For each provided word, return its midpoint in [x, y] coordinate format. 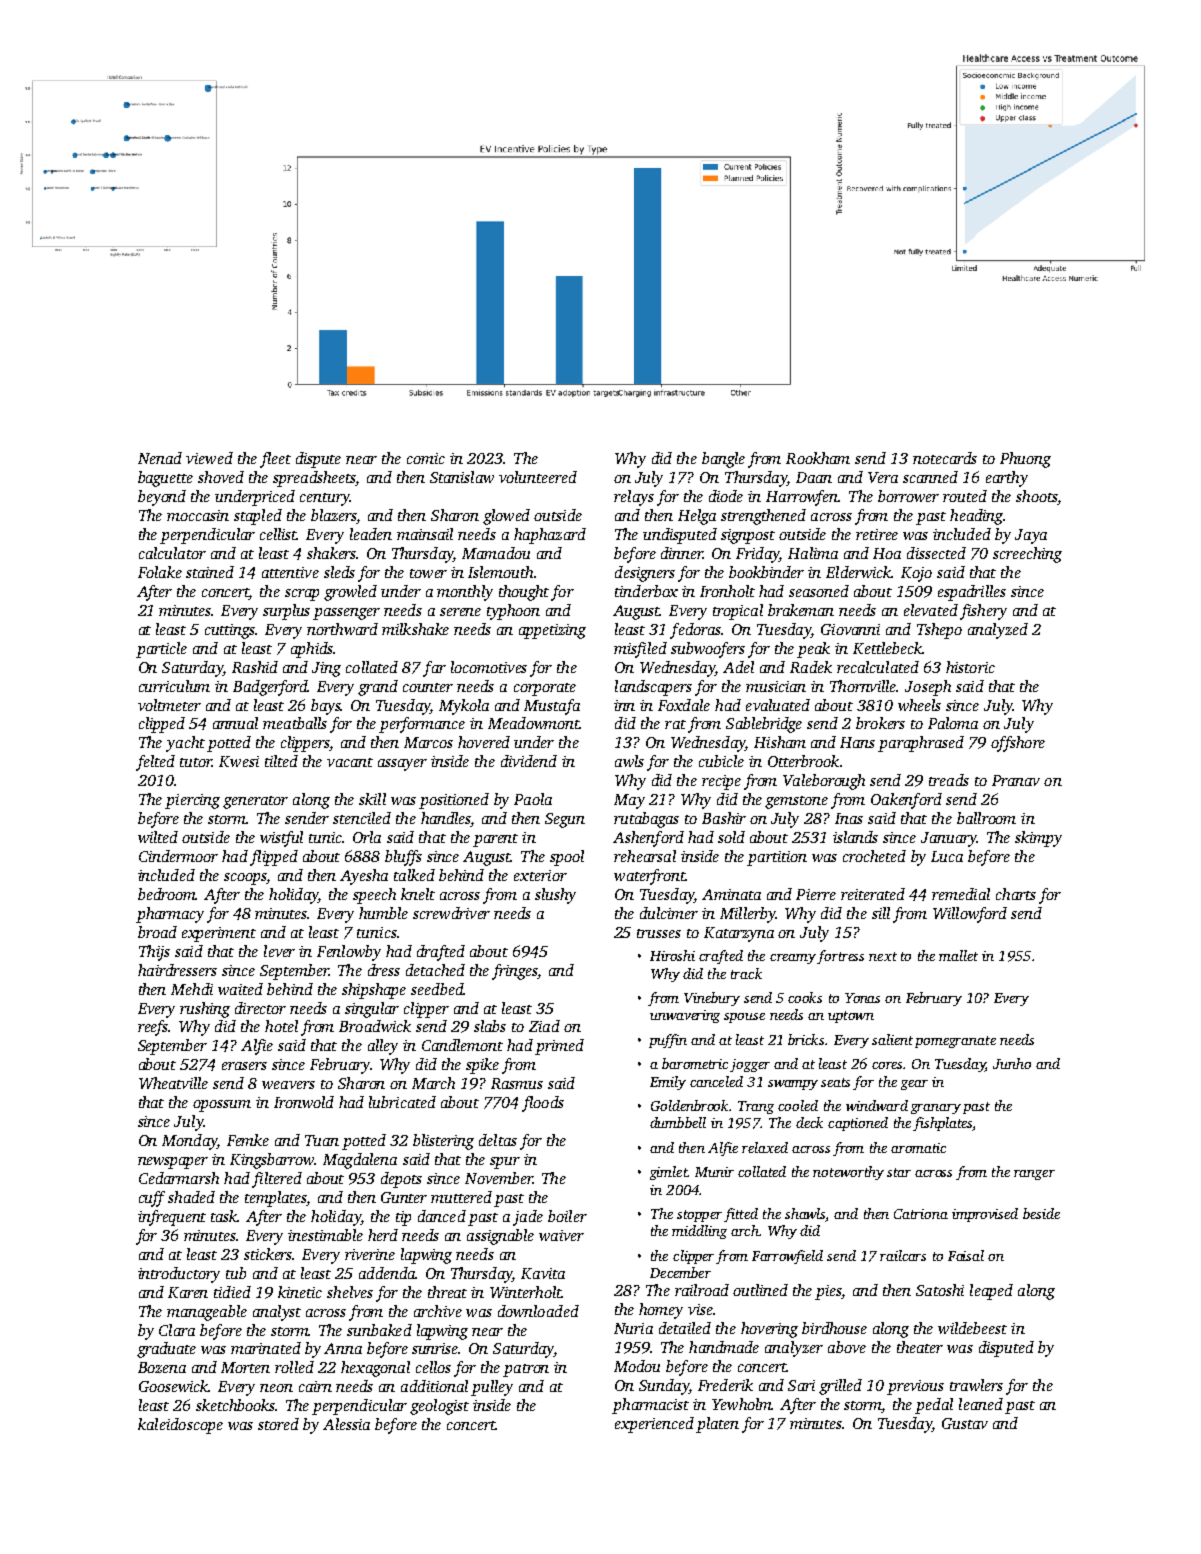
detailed [685, 1328]
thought [524, 593]
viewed [209, 458]
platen [717, 1425]
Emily [668, 1083]
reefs [153, 1028]
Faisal [966, 1255]
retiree [877, 534]
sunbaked [379, 1330]
